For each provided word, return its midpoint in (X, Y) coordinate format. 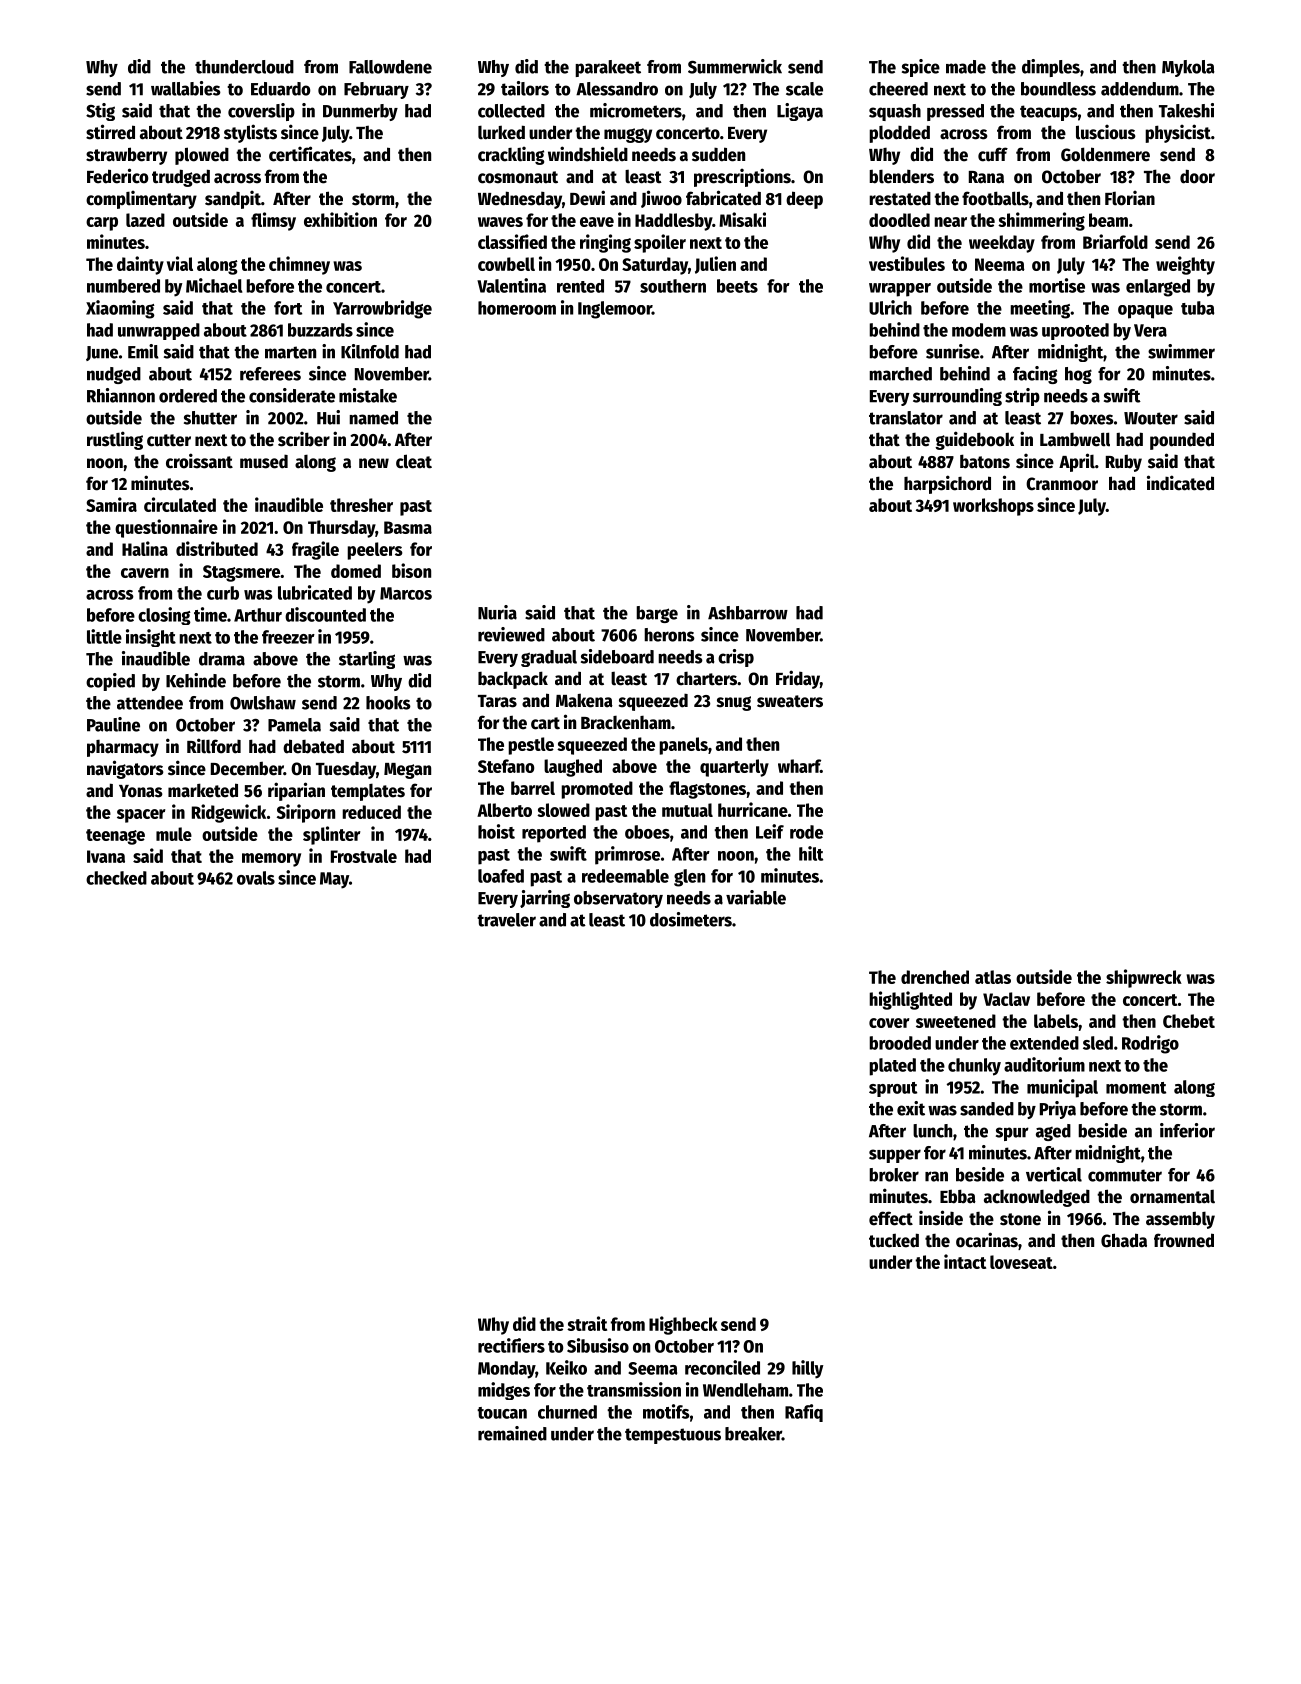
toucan (502, 1413)
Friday (798, 679)
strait (587, 1323)
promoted (597, 790)
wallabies (186, 88)
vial (180, 263)
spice (921, 68)
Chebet (1189, 1021)
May (334, 880)
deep (804, 200)
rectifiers (511, 1345)
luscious (1106, 132)
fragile (315, 550)
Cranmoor (1062, 484)
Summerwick (735, 66)
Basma (408, 527)
